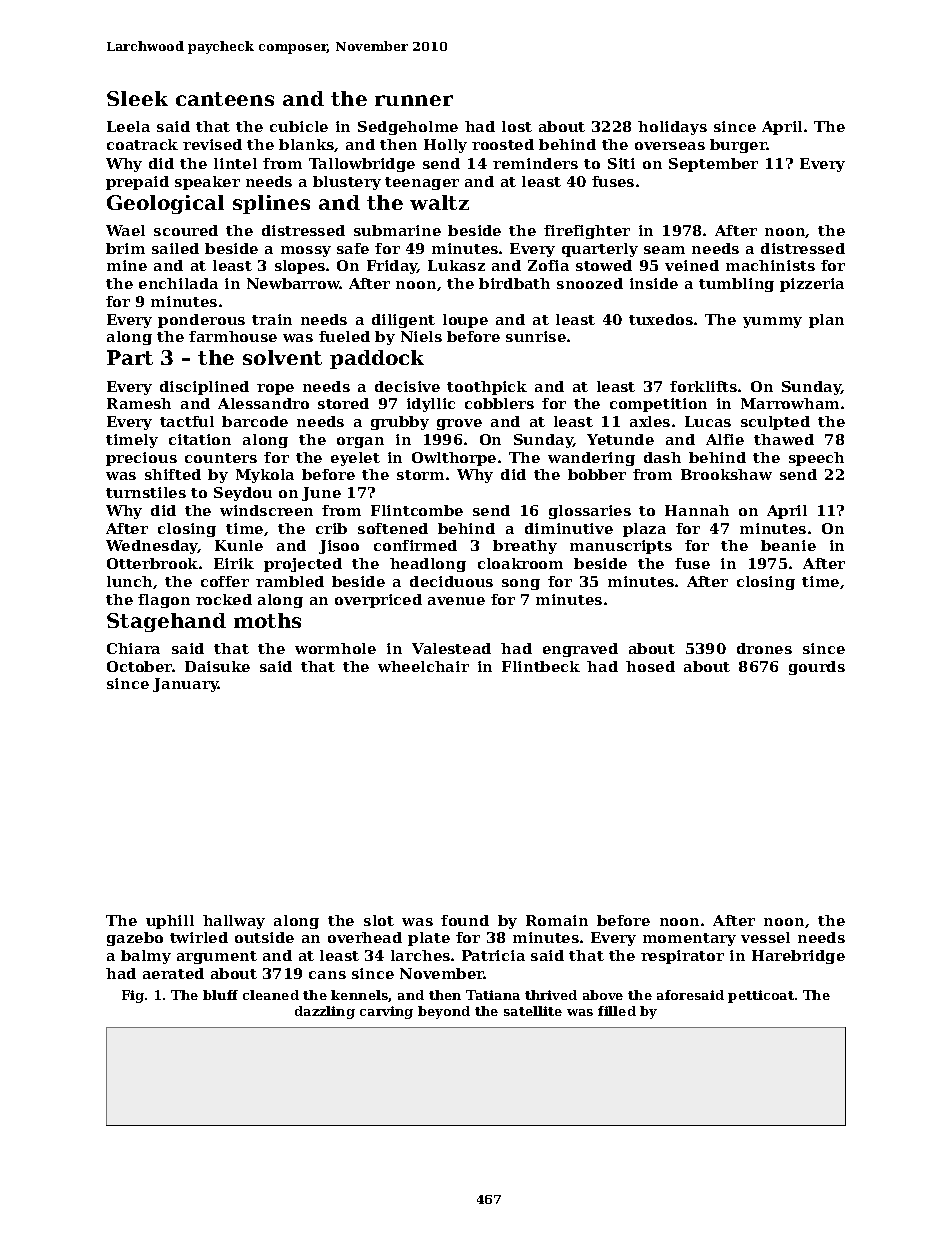  Describe the element at coordinates (541, 666) in the screenshot. I see `Flintbeck` at that location.
